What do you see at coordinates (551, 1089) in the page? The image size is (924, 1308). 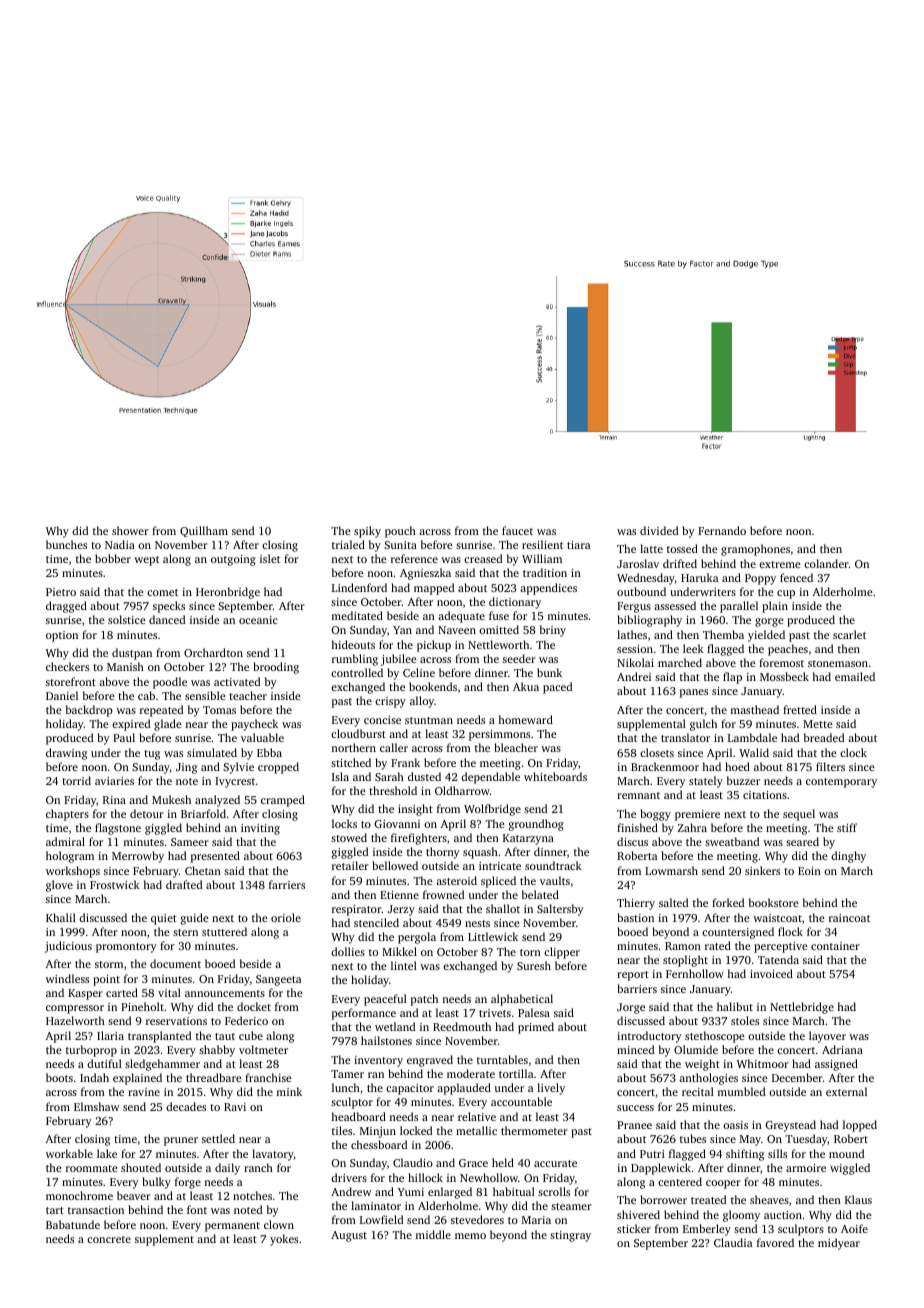 I see `lively` at bounding box center [551, 1089].
